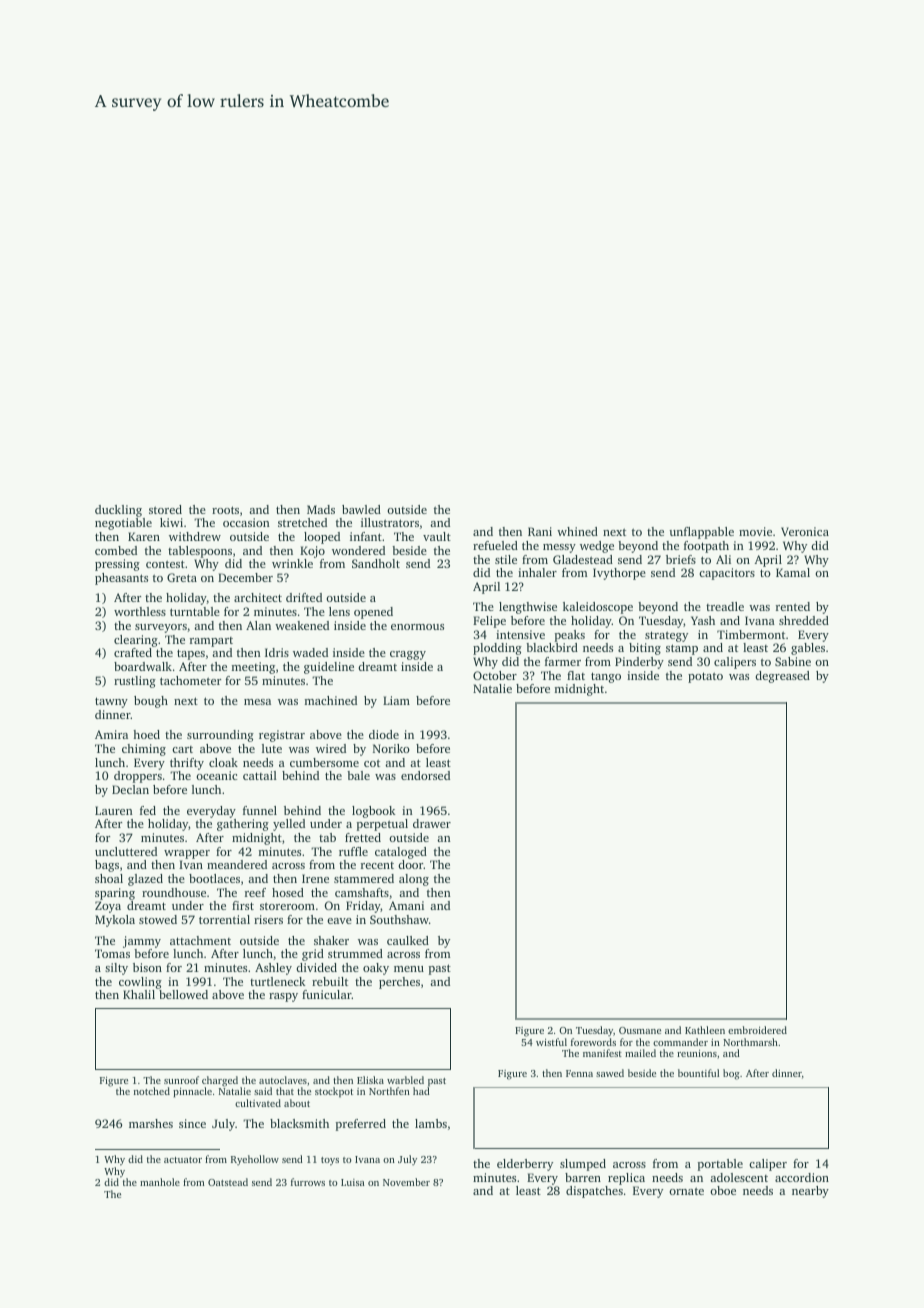 The width and height of the image is (924, 1308). I want to click on fretted, so click(363, 837).
